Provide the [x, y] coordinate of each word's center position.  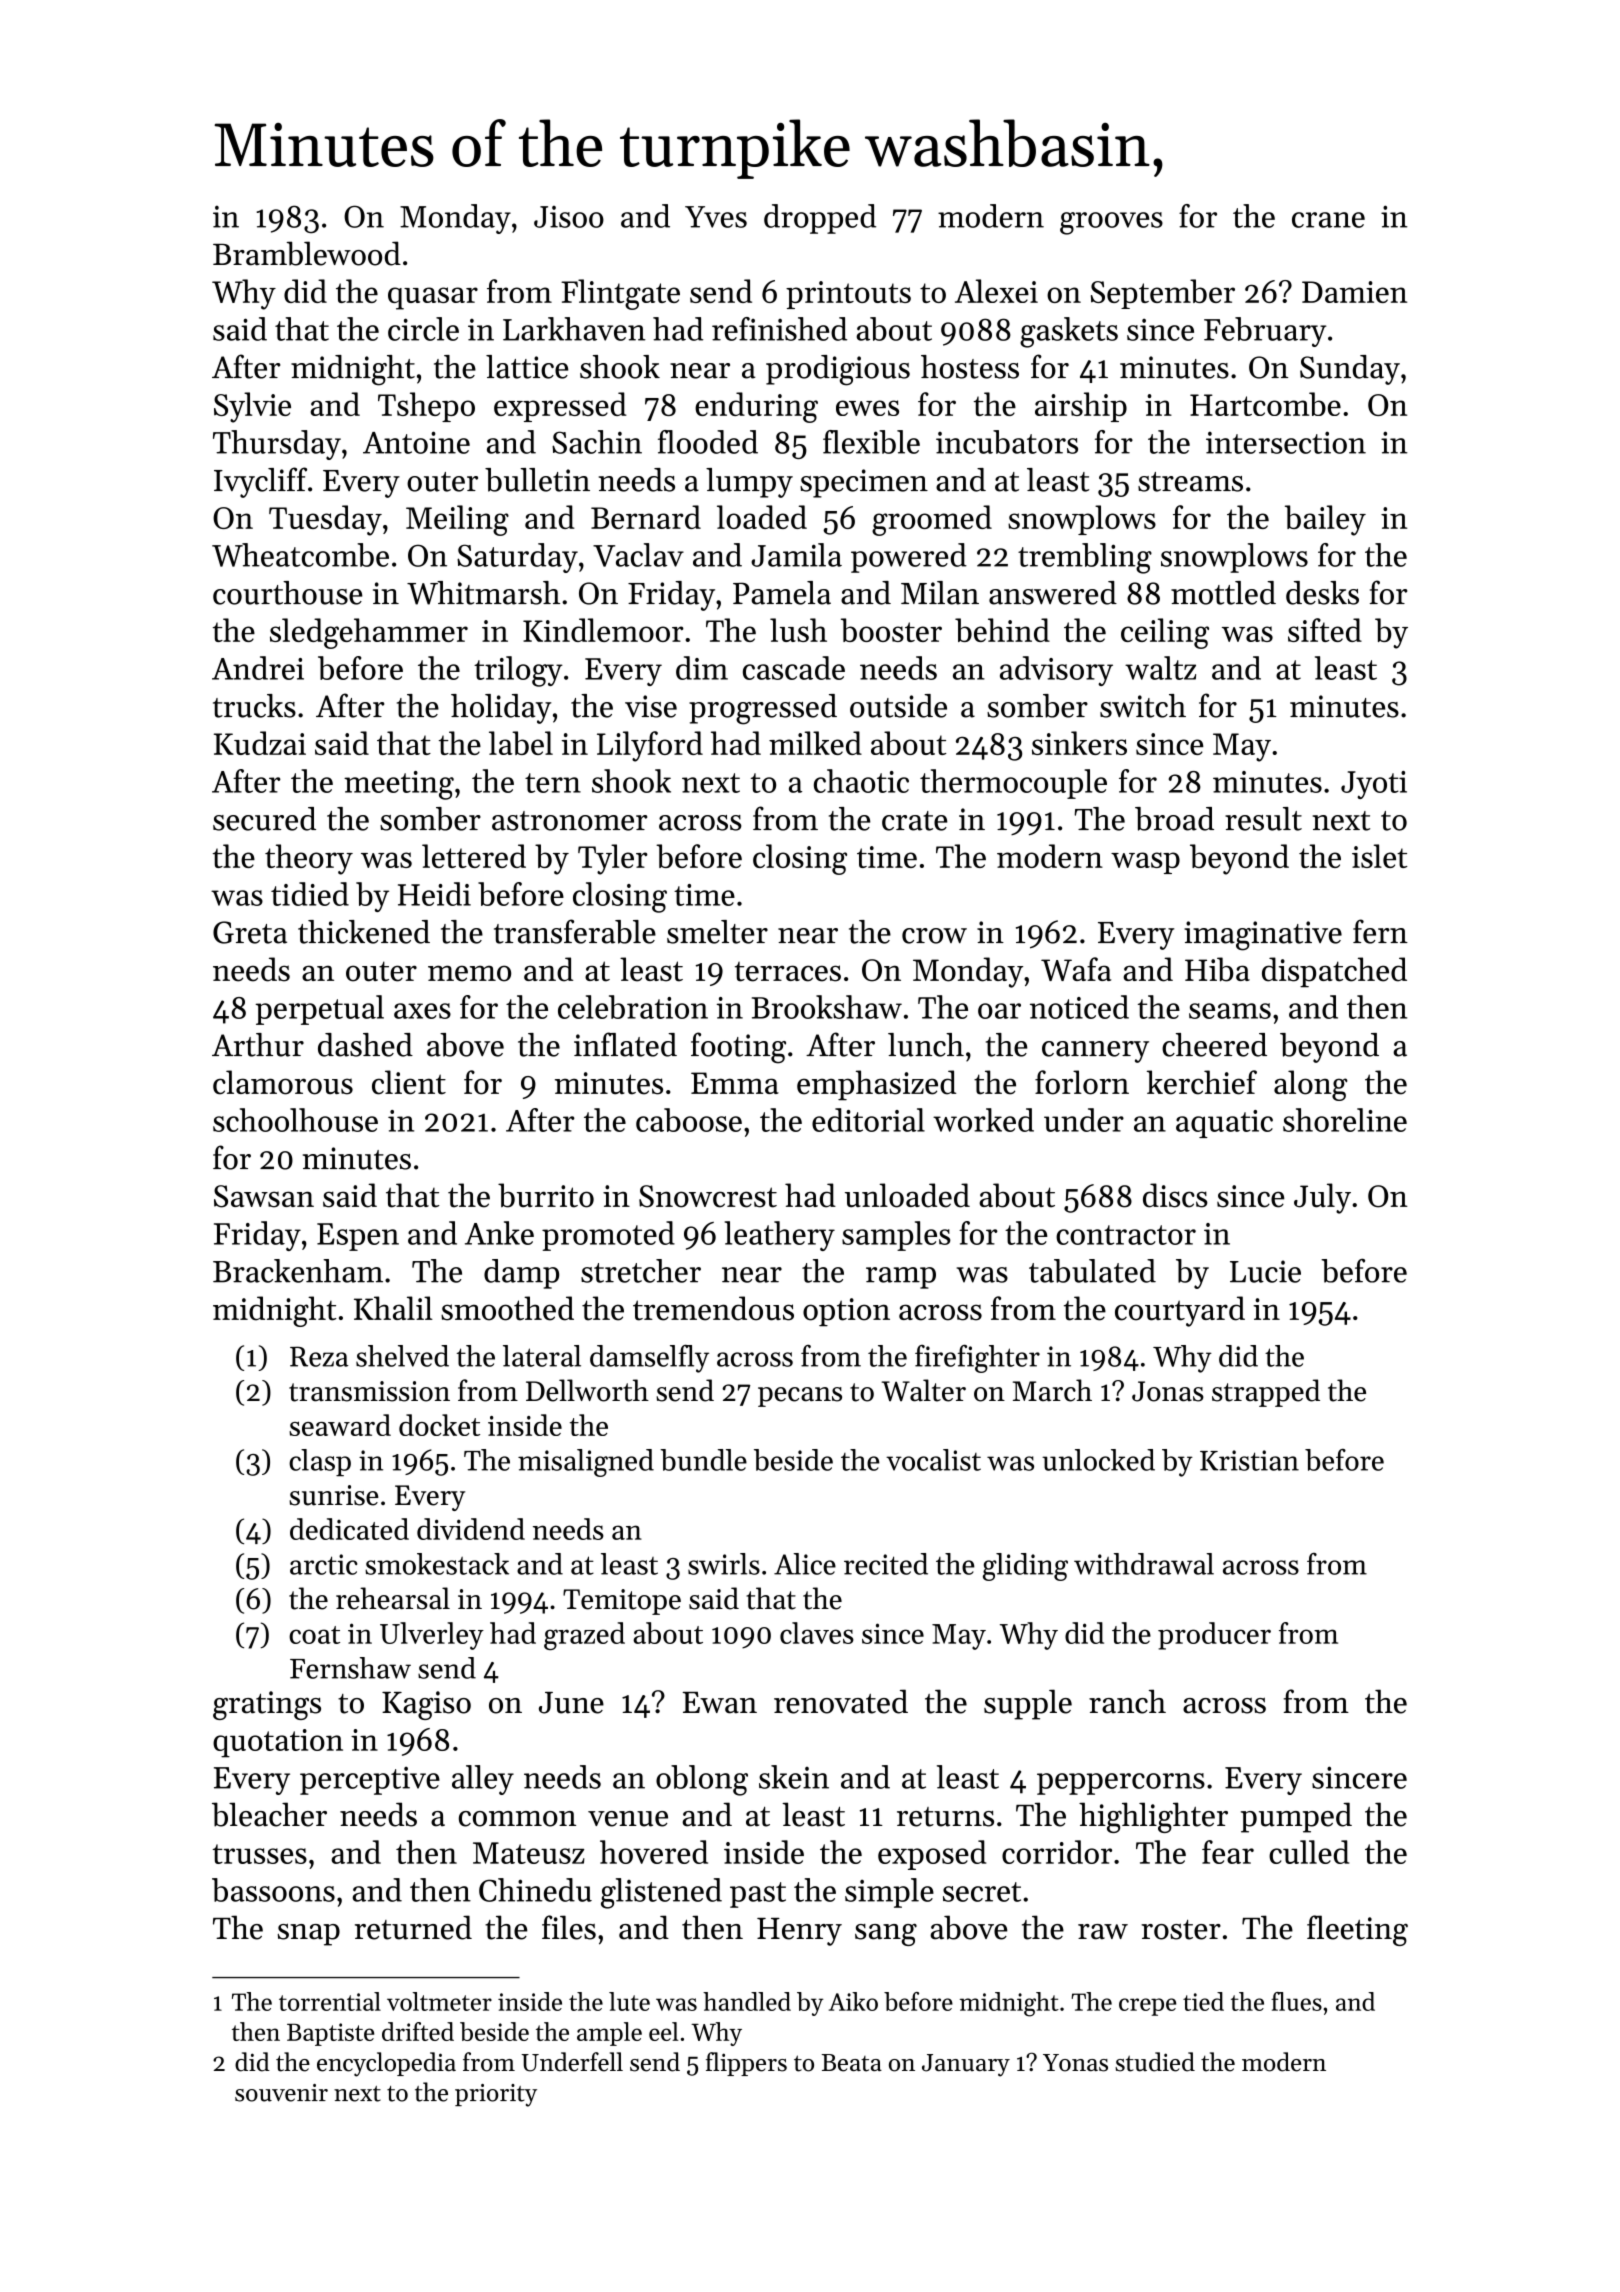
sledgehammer [369, 633]
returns [945, 1817]
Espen [358, 1237]
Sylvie [252, 407]
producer [1214, 1636]
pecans [800, 1397]
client [409, 1082]
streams [1190, 482]
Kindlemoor [603, 630]
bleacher [269, 1814]
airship [1081, 407]
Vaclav [638, 555]
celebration [633, 1007]
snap [309, 1934]
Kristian [1249, 1460]
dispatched [1334, 972]
